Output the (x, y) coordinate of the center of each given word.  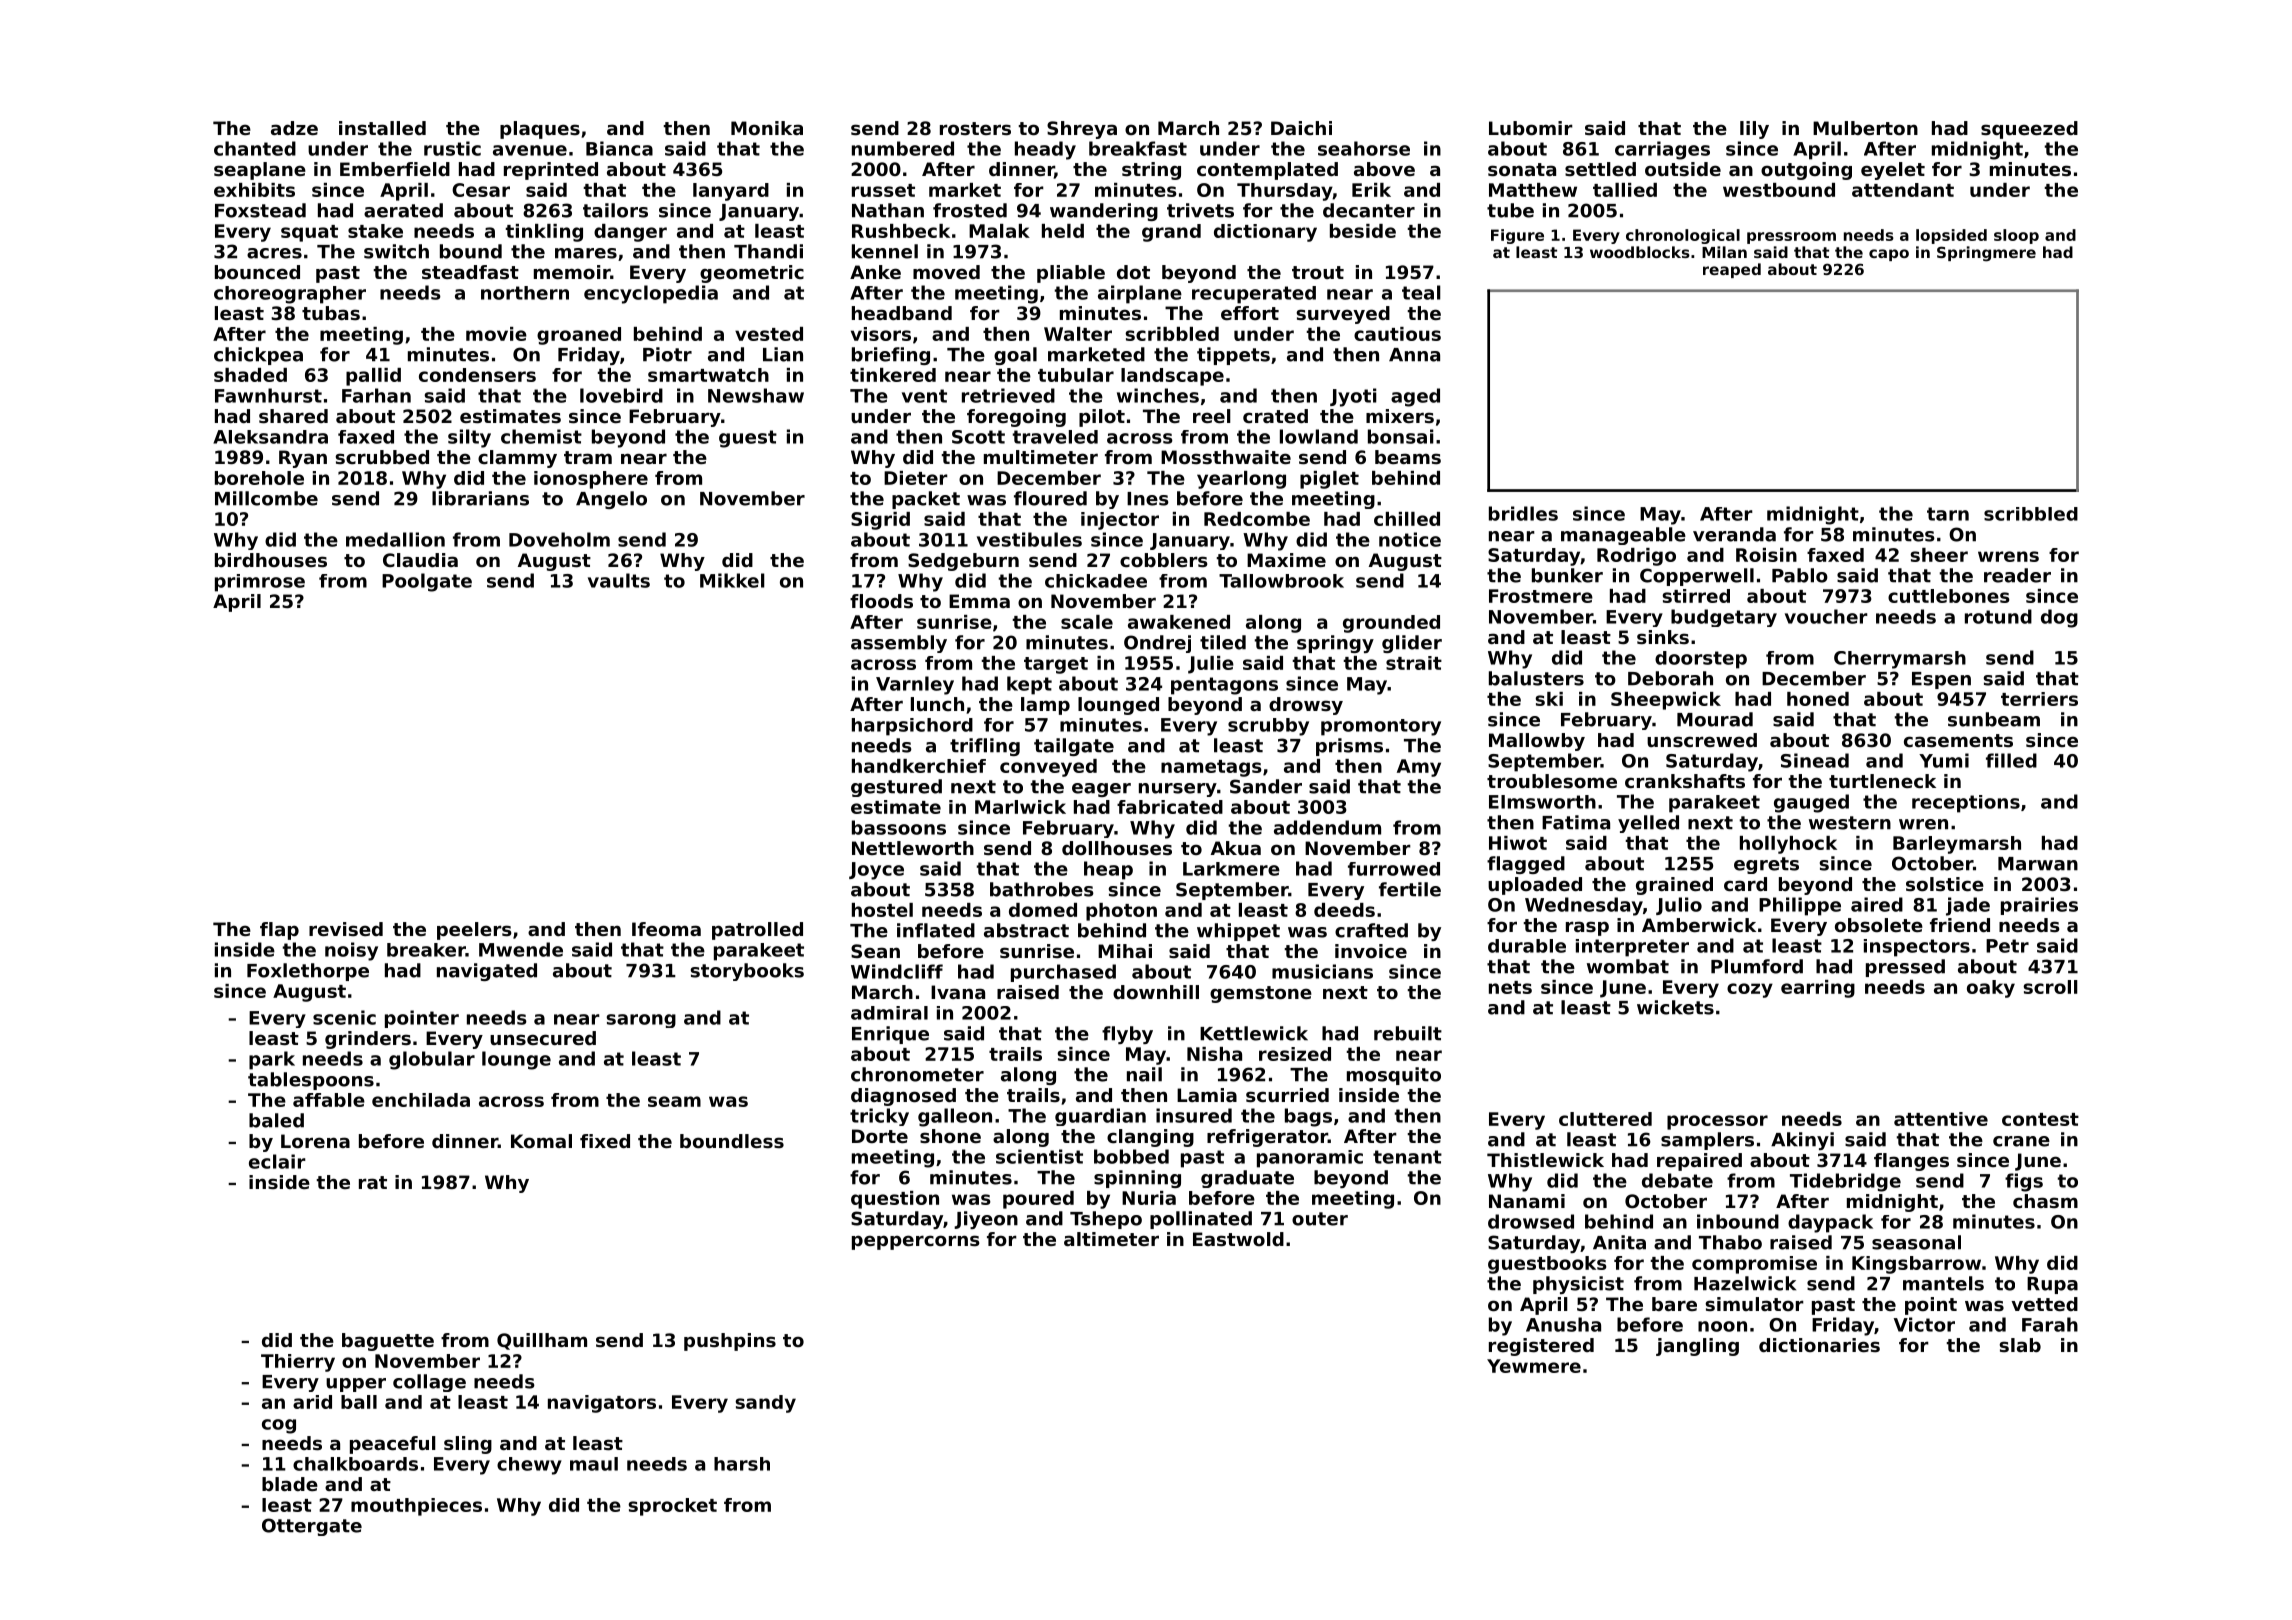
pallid (373, 377)
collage (429, 1383)
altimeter (1111, 1239)
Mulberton (1865, 128)
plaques (540, 130)
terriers (2039, 699)
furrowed (1394, 869)
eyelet (1893, 171)
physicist (1578, 1285)
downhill (1156, 992)
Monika (767, 128)
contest (2040, 1119)
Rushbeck (901, 231)
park (272, 1060)
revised (346, 929)
